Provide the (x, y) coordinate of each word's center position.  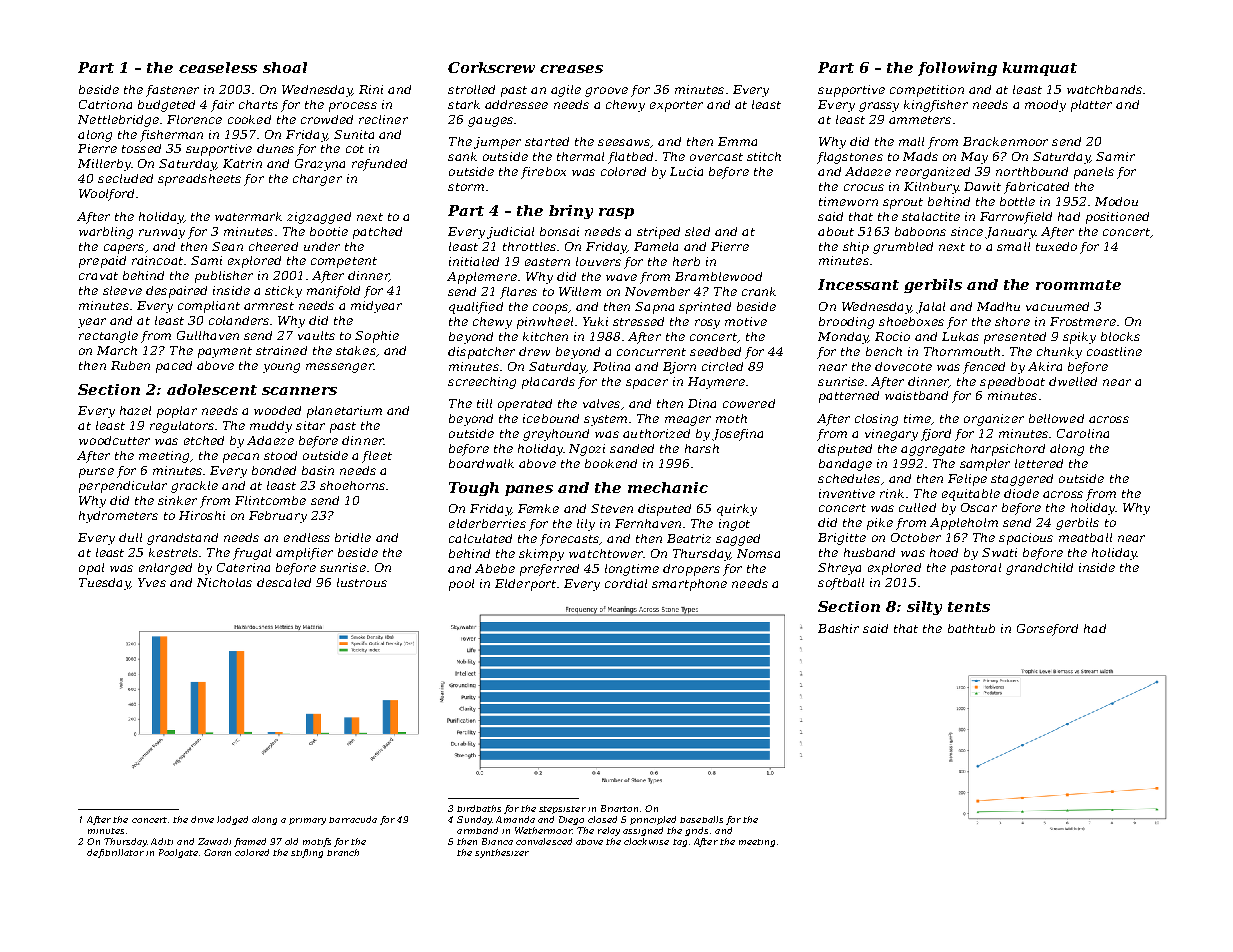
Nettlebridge (118, 121)
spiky (1079, 338)
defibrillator (115, 853)
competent (344, 262)
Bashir (838, 628)
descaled (284, 582)
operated (525, 405)
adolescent (212, 389)
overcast (716, 157)
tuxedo (1056, 246)
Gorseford (1047, 630)
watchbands (1104, 89)
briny (571, 212)
